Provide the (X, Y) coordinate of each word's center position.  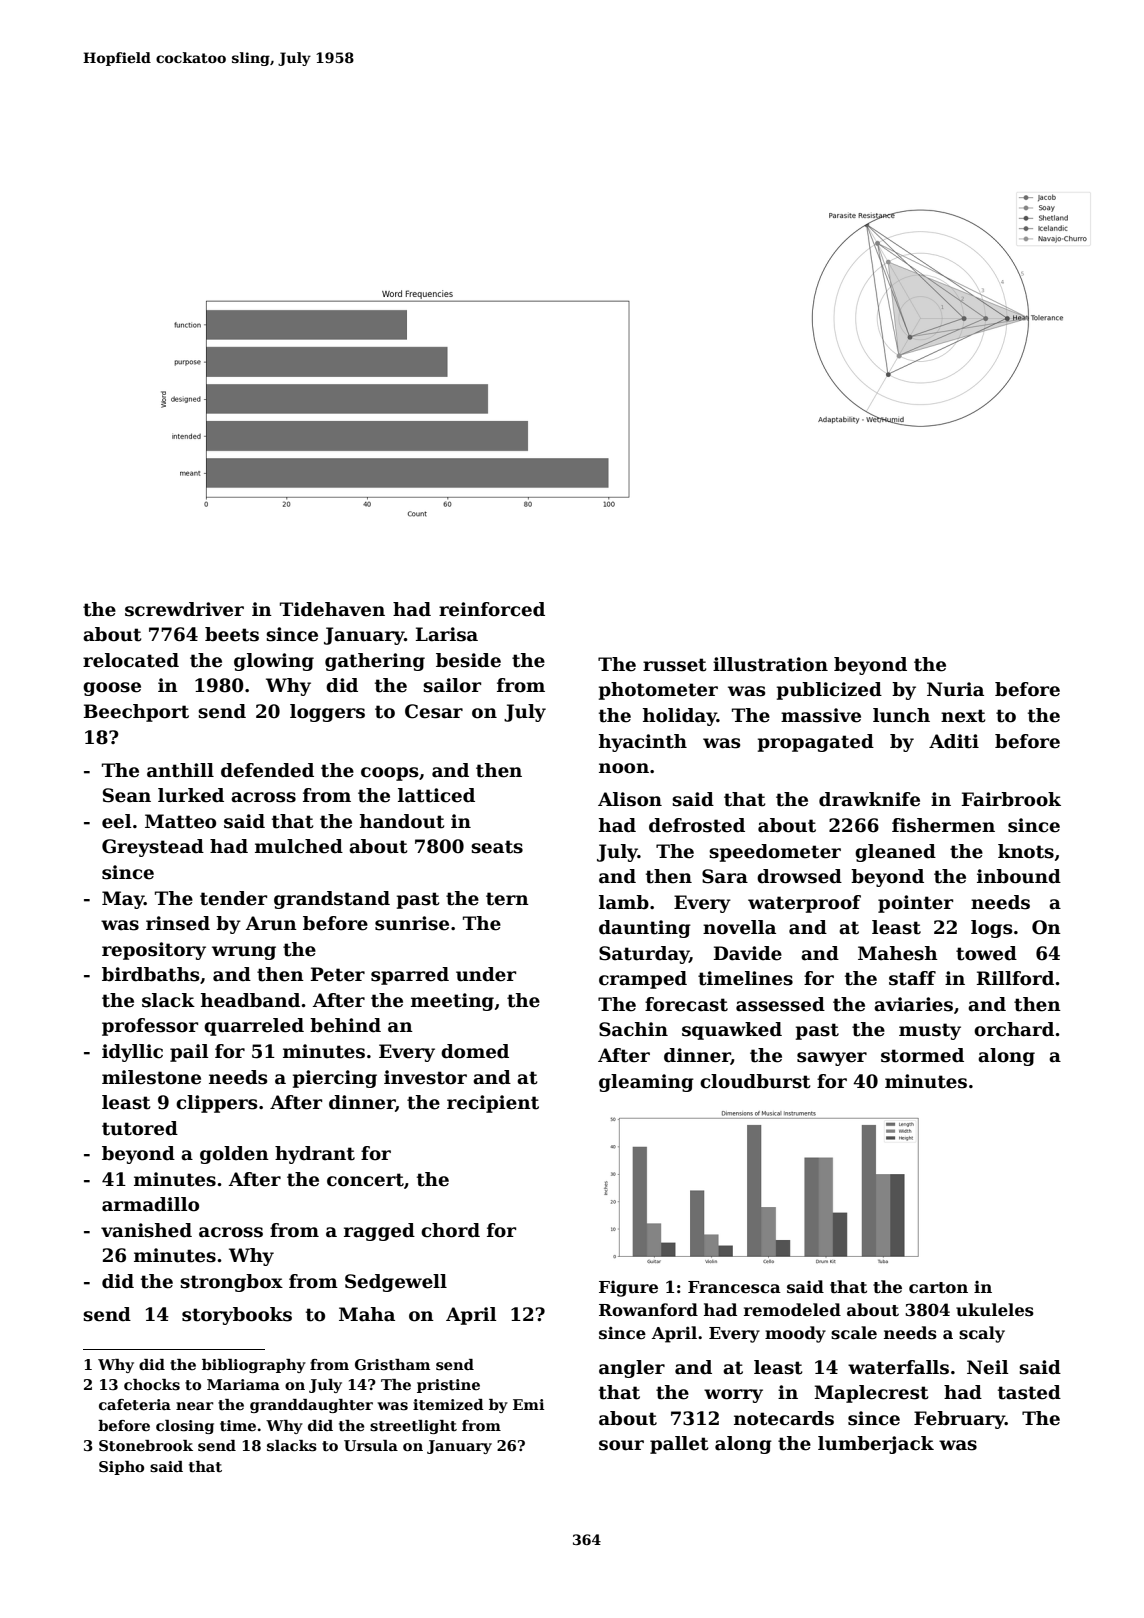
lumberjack (876, 1445)
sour (621, 1445)
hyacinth (643, 743)
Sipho (121, 1468)
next (963, 716)
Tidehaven (332, 609)
